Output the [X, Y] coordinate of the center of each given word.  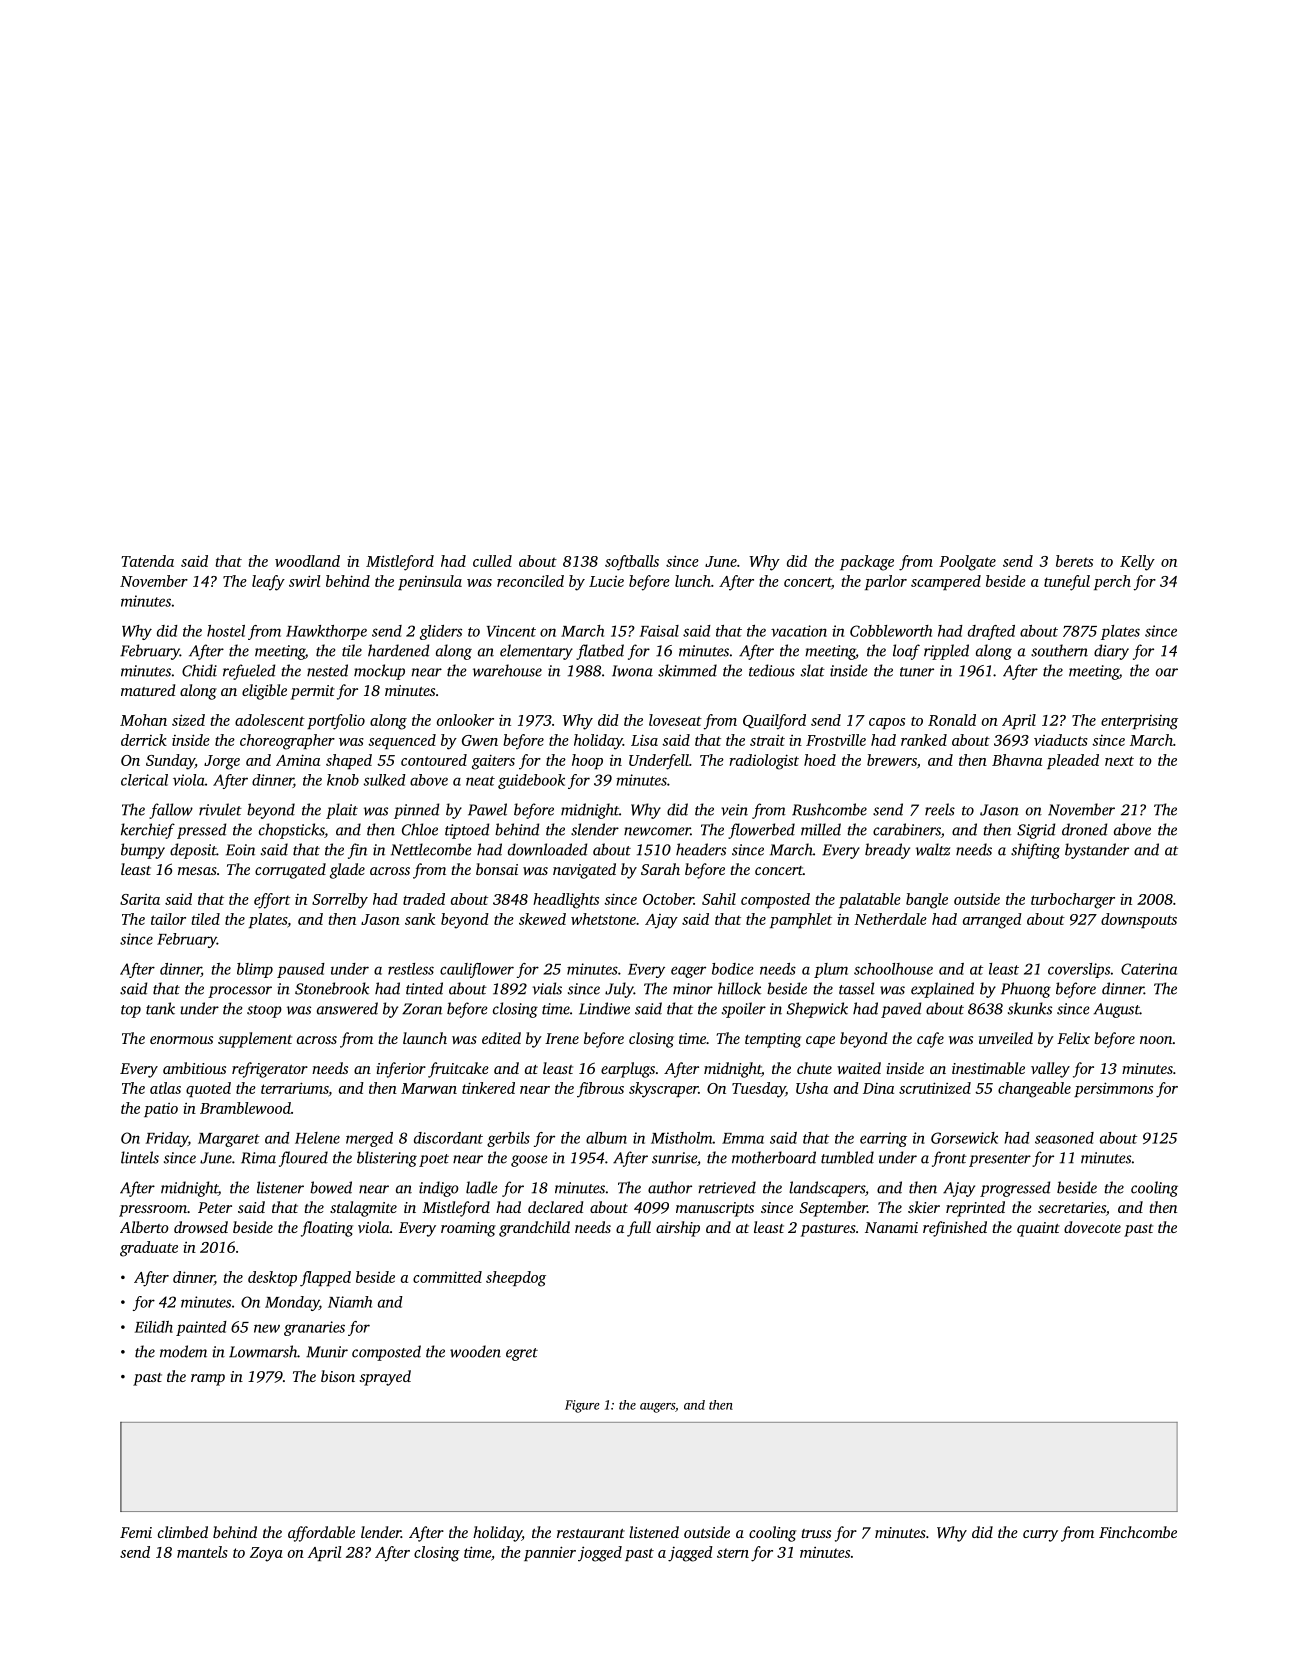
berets [1074, 561]
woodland [307, 561]
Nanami [891, 1227]
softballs [632, 563]
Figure [582, 1406]
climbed [183, 1532]
